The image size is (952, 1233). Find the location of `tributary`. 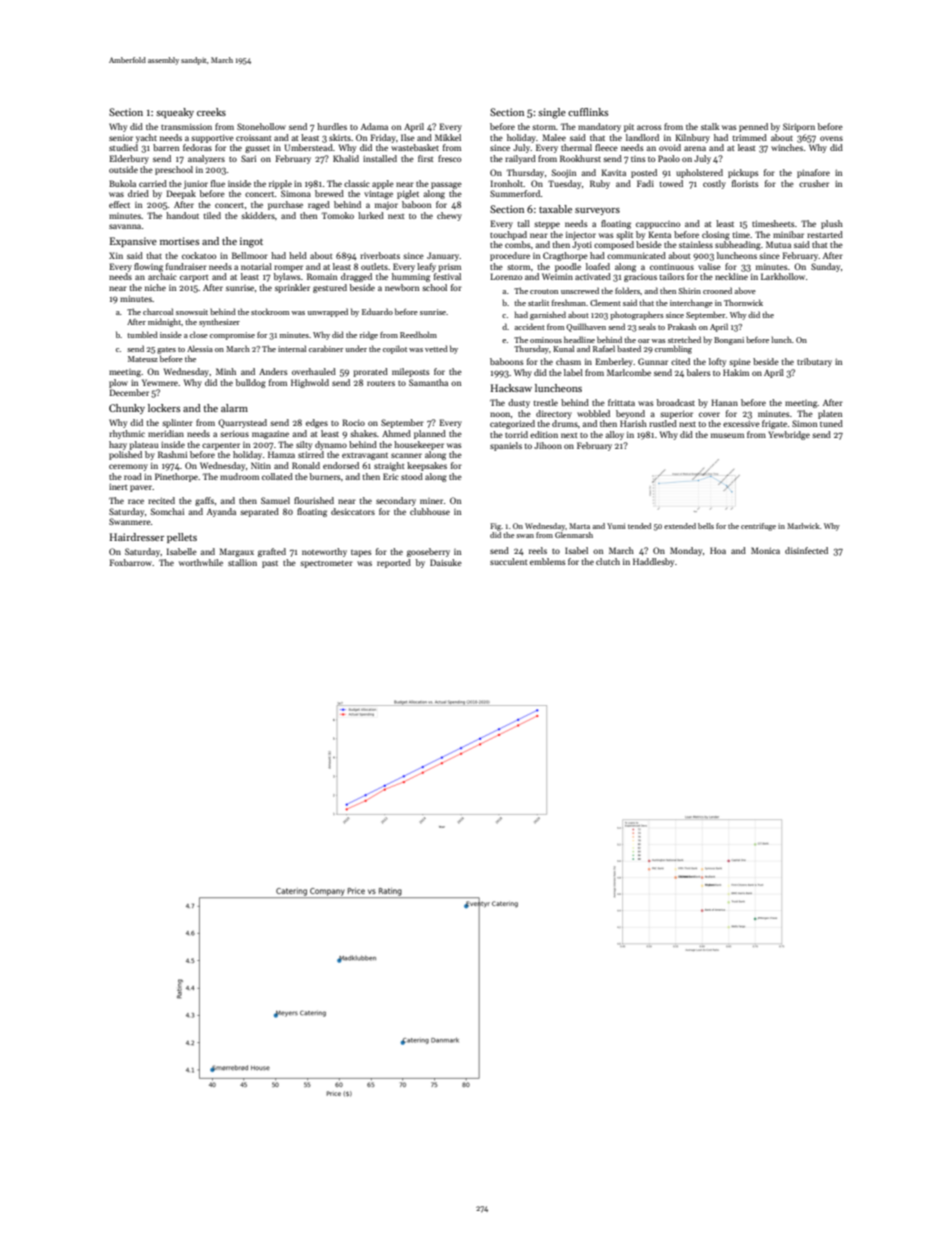

tributary is located at coordinates (814, 362).
